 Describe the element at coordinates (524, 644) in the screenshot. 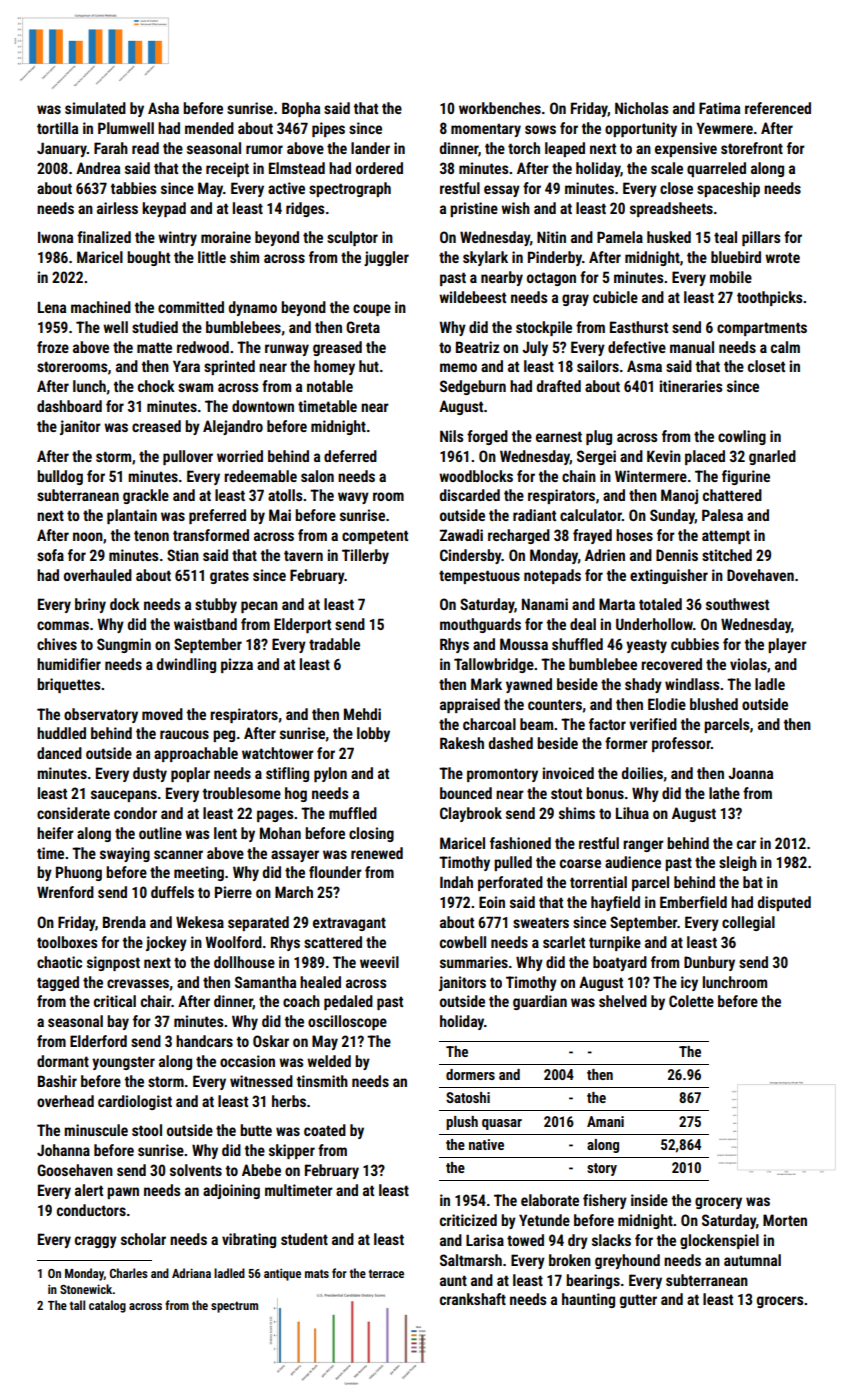

I see `Moussa` at that location.
